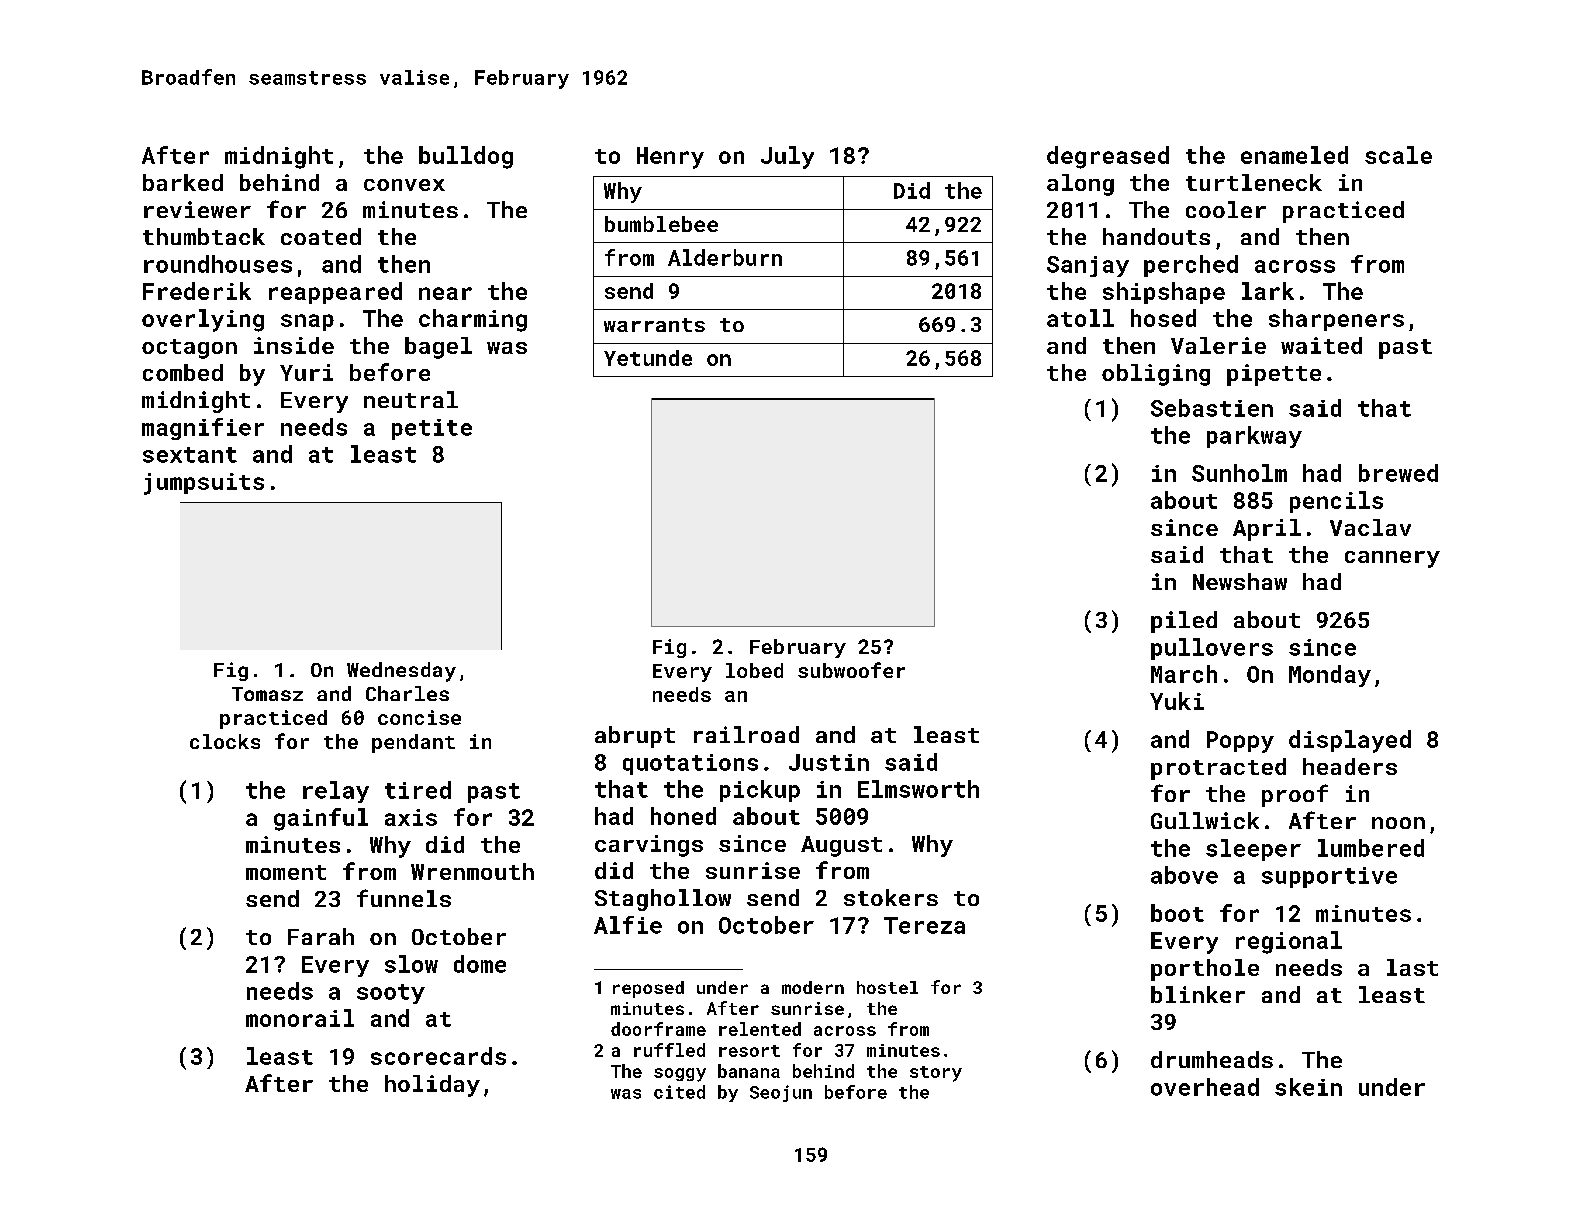 This screenshot has width=1586, height=1225. Describe the element at coordinates (445, 293) in the screenshot. I see `near` at that location.
